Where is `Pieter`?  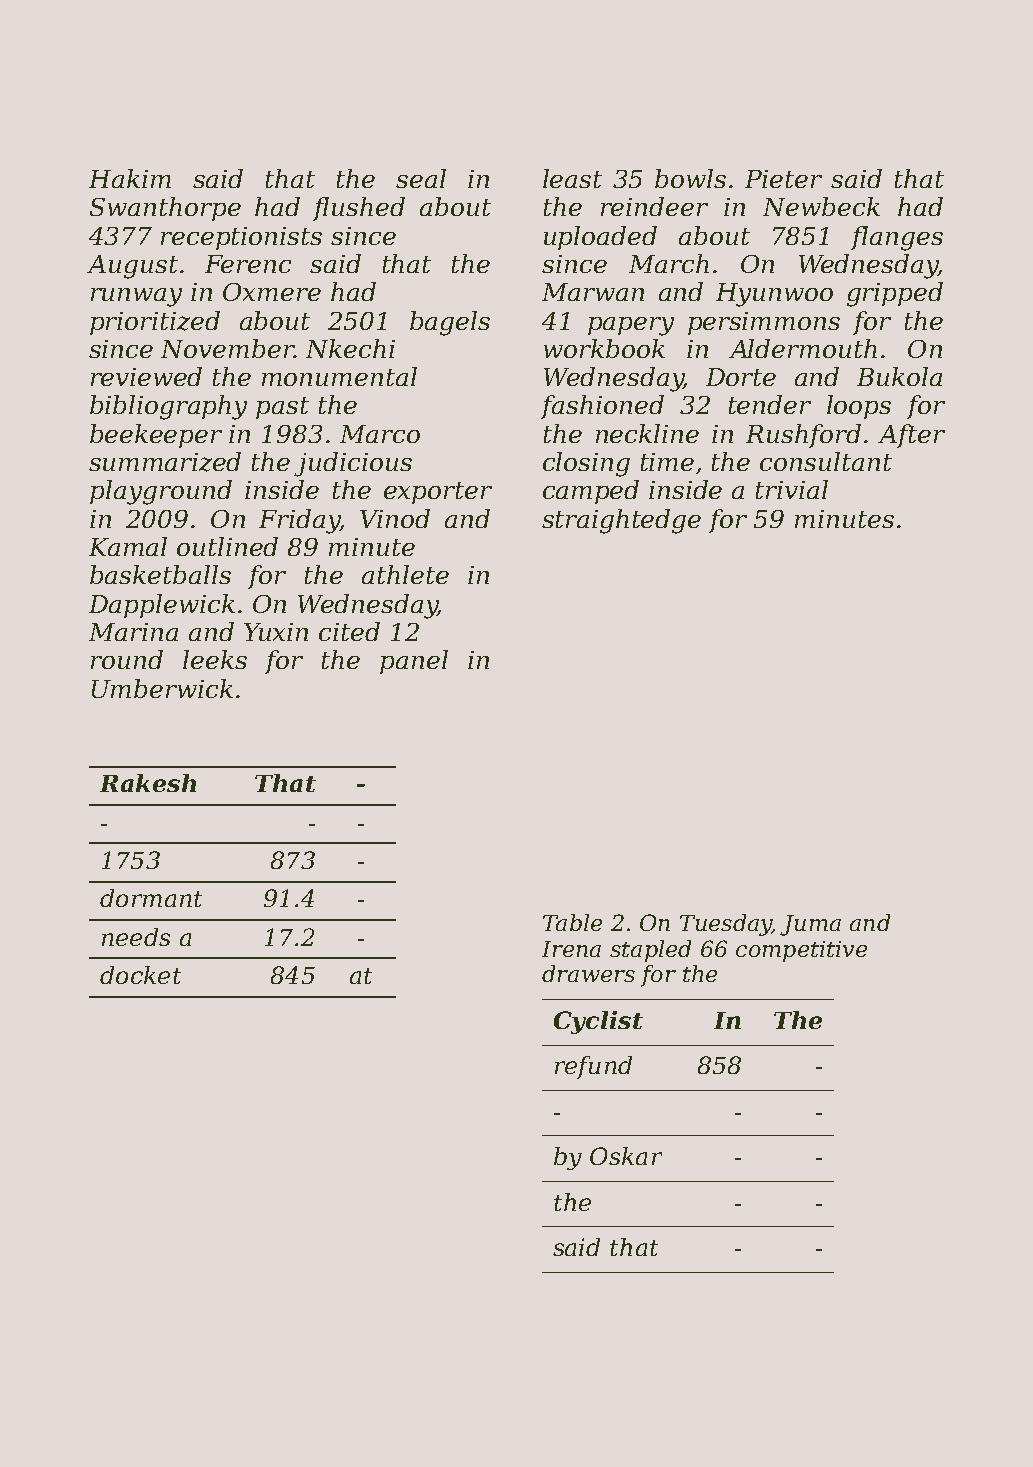
Pieter is located at coordinates (783, 179).
